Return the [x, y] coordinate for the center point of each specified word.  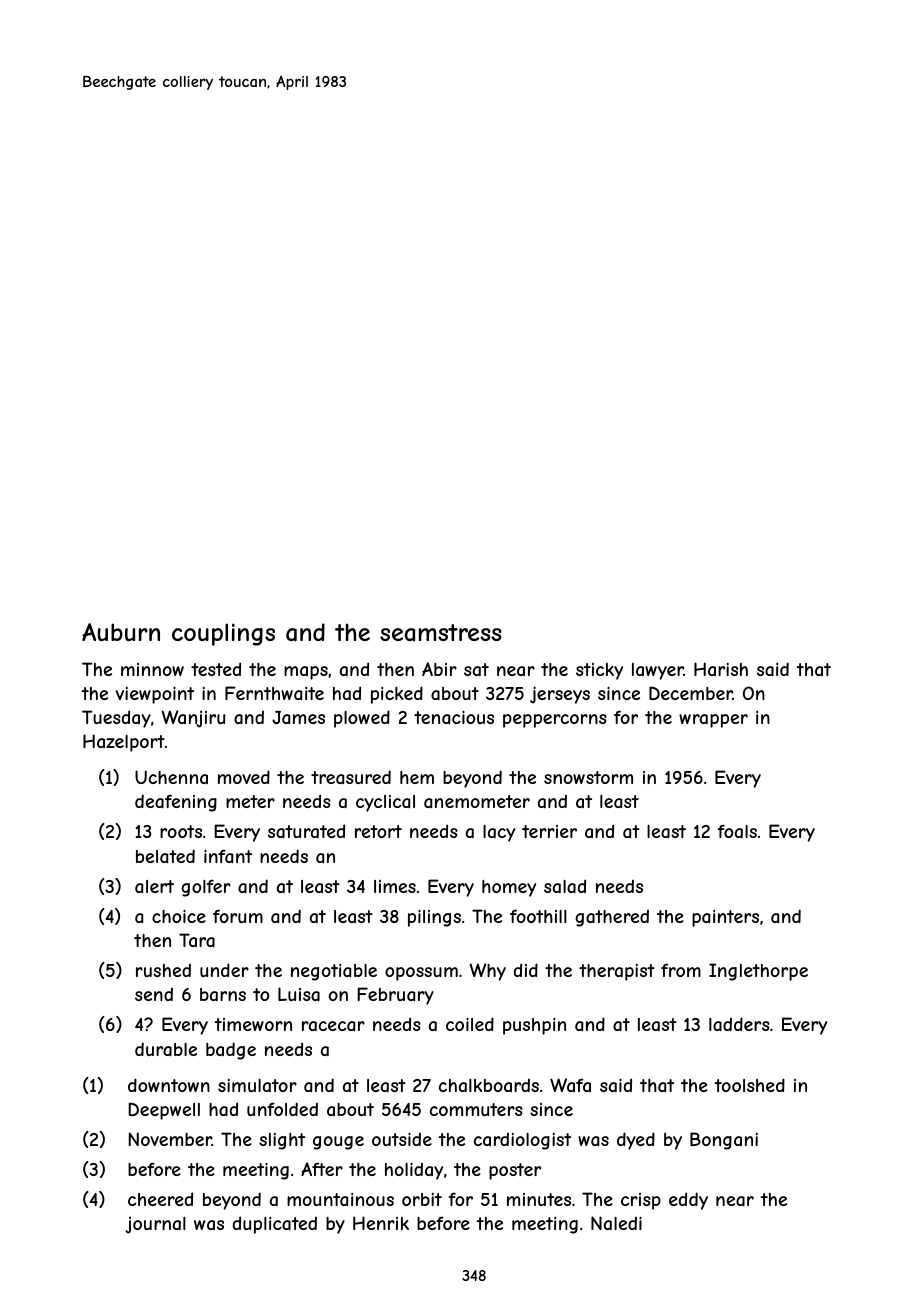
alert [154, 886]
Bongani [724, 1141]
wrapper [713, 721]
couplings [223, 634]
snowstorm [588, 777]
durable [166, 1049]
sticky [599, 671]
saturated [306, 831]
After [322, 1169]
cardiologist [522, 1141]
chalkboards [489, 1085]
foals [737, 831]
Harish [721, 669]
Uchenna [171, 777]
